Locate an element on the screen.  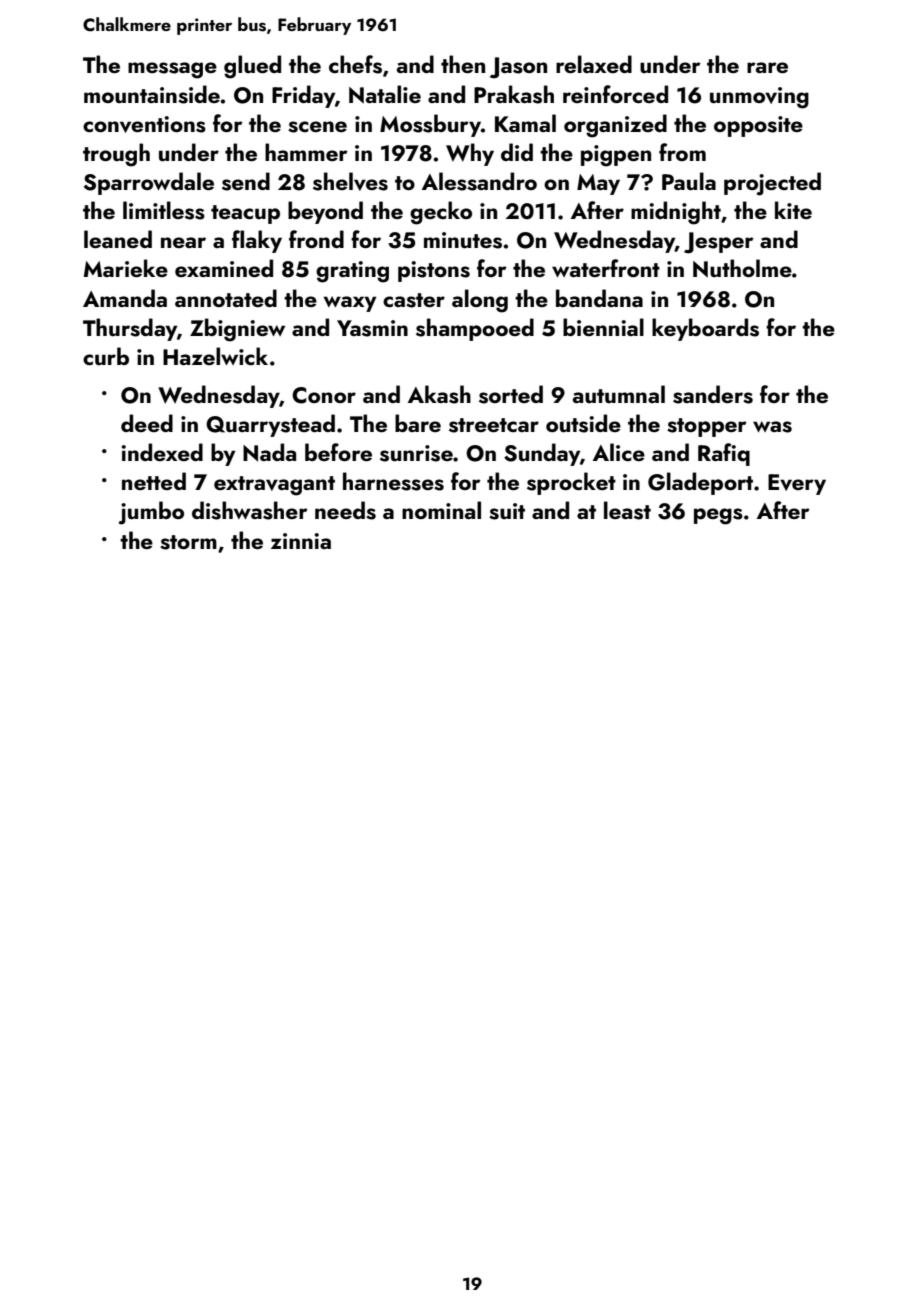
zinnia is located at coordinates (301, 541).
